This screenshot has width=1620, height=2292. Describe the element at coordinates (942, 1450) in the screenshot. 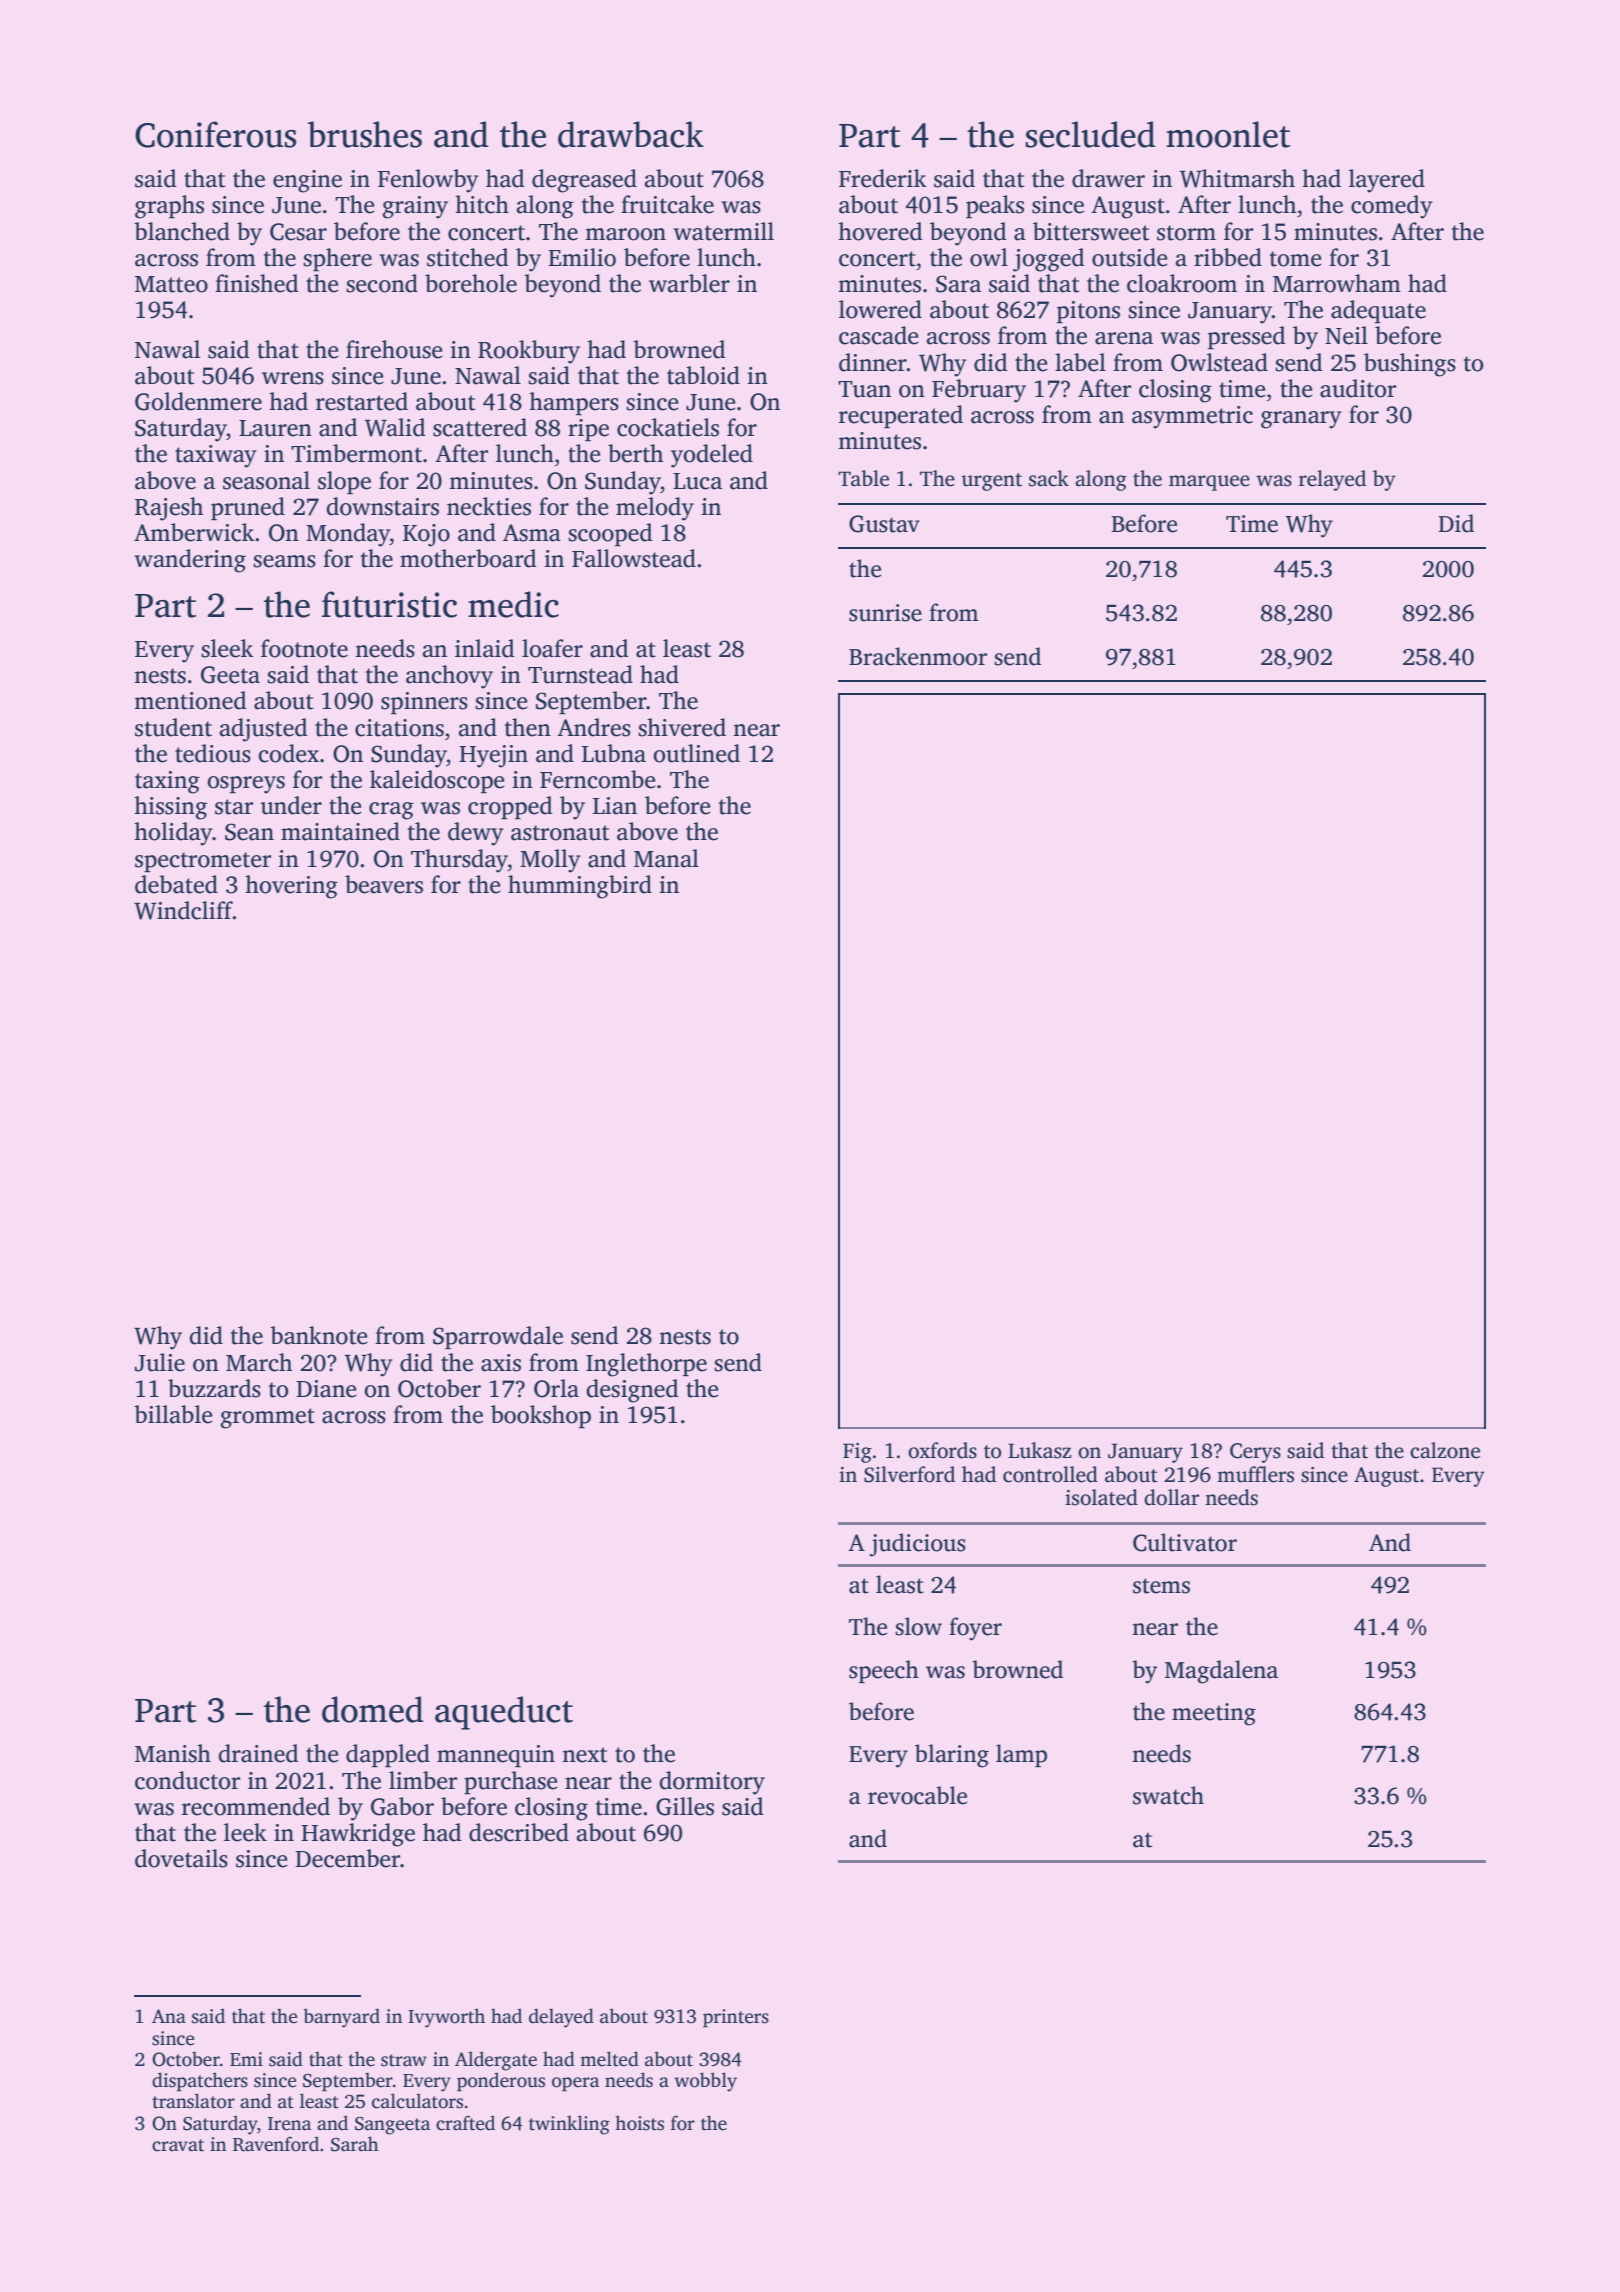

I see `oxfords` at that location.
